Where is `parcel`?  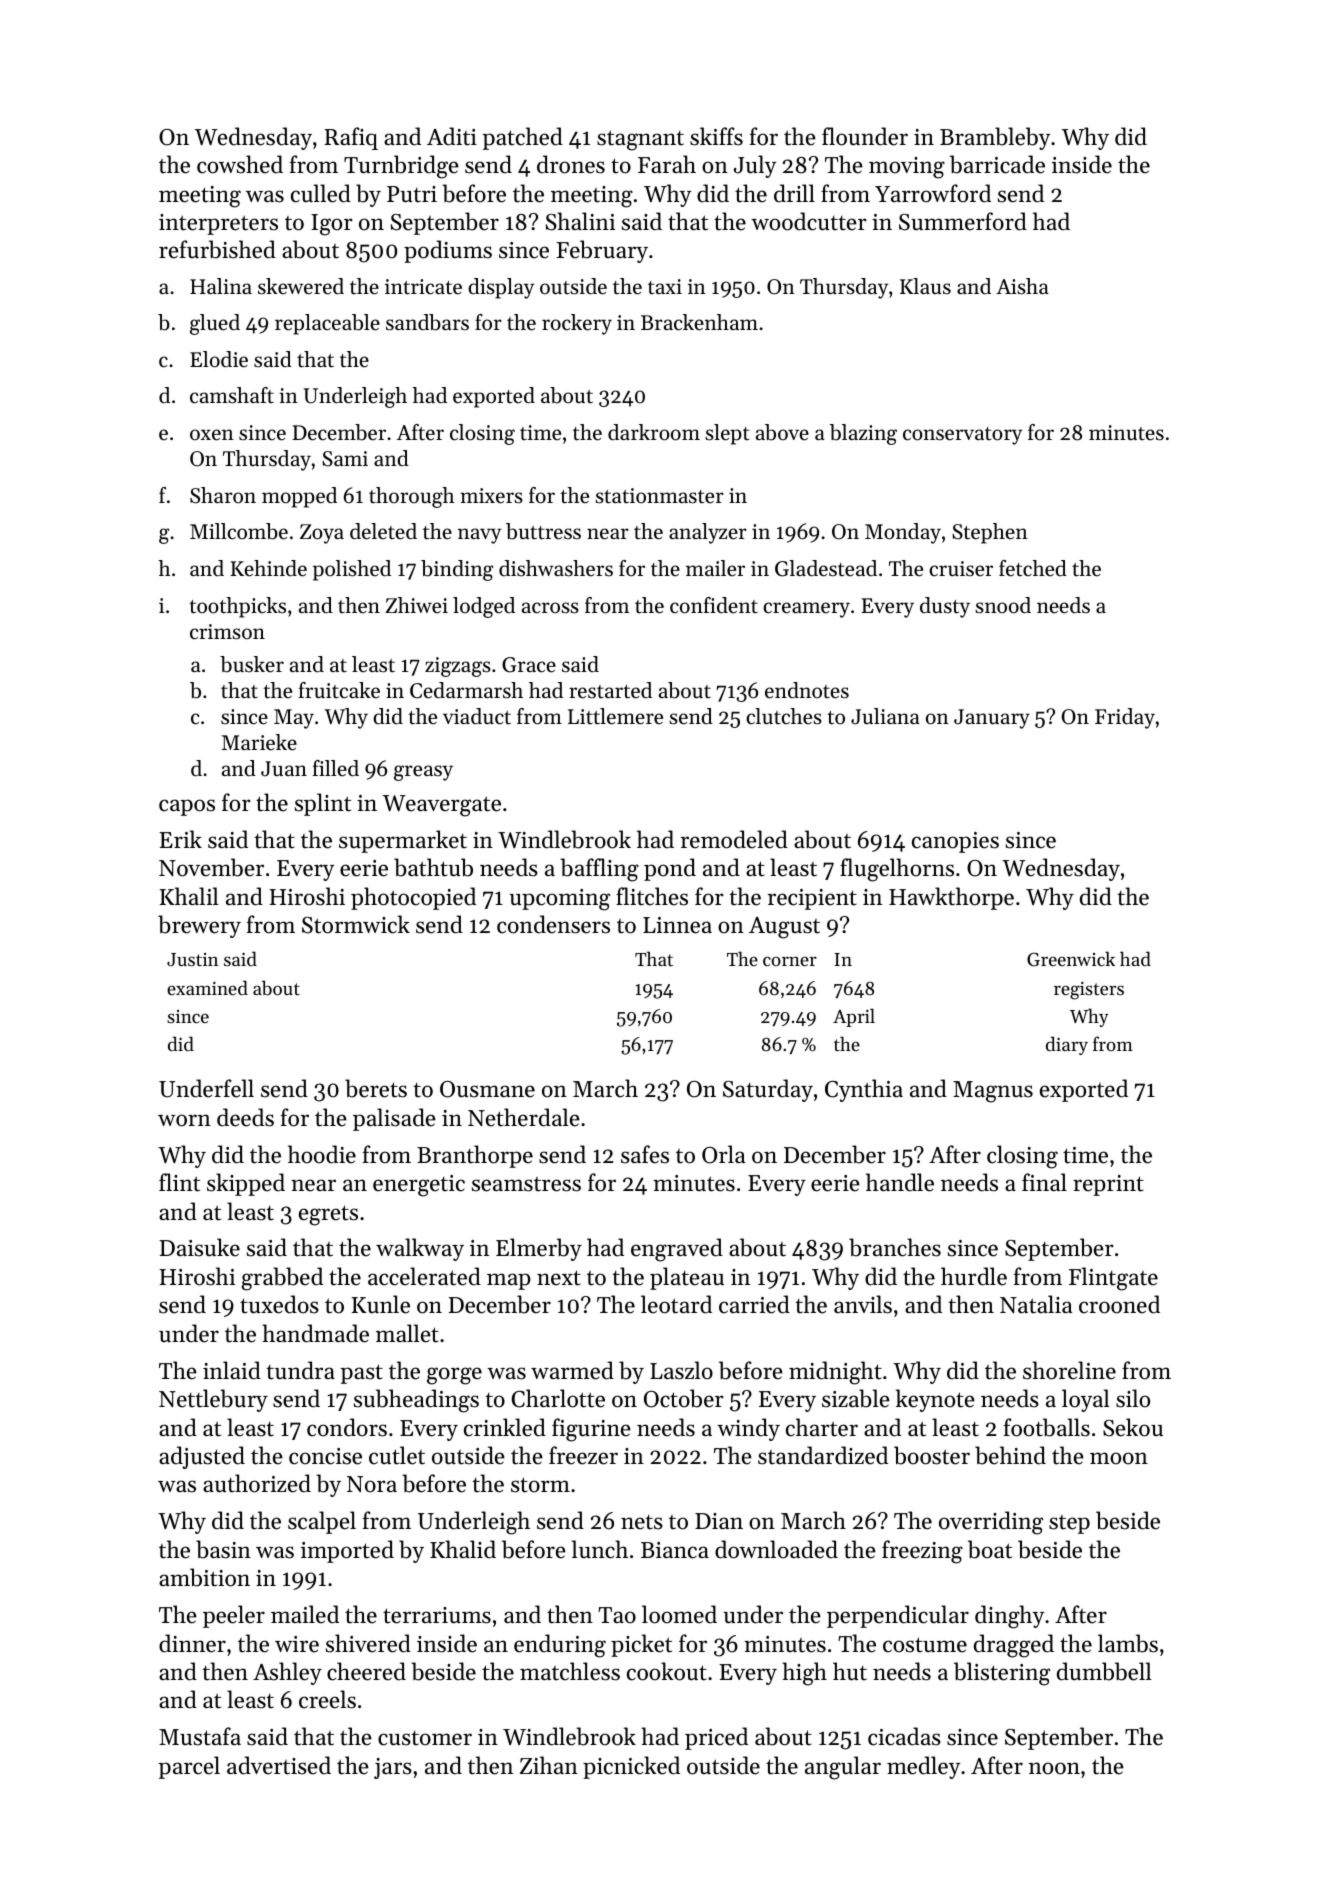 parcel is located at coordinates (189, 1767).
